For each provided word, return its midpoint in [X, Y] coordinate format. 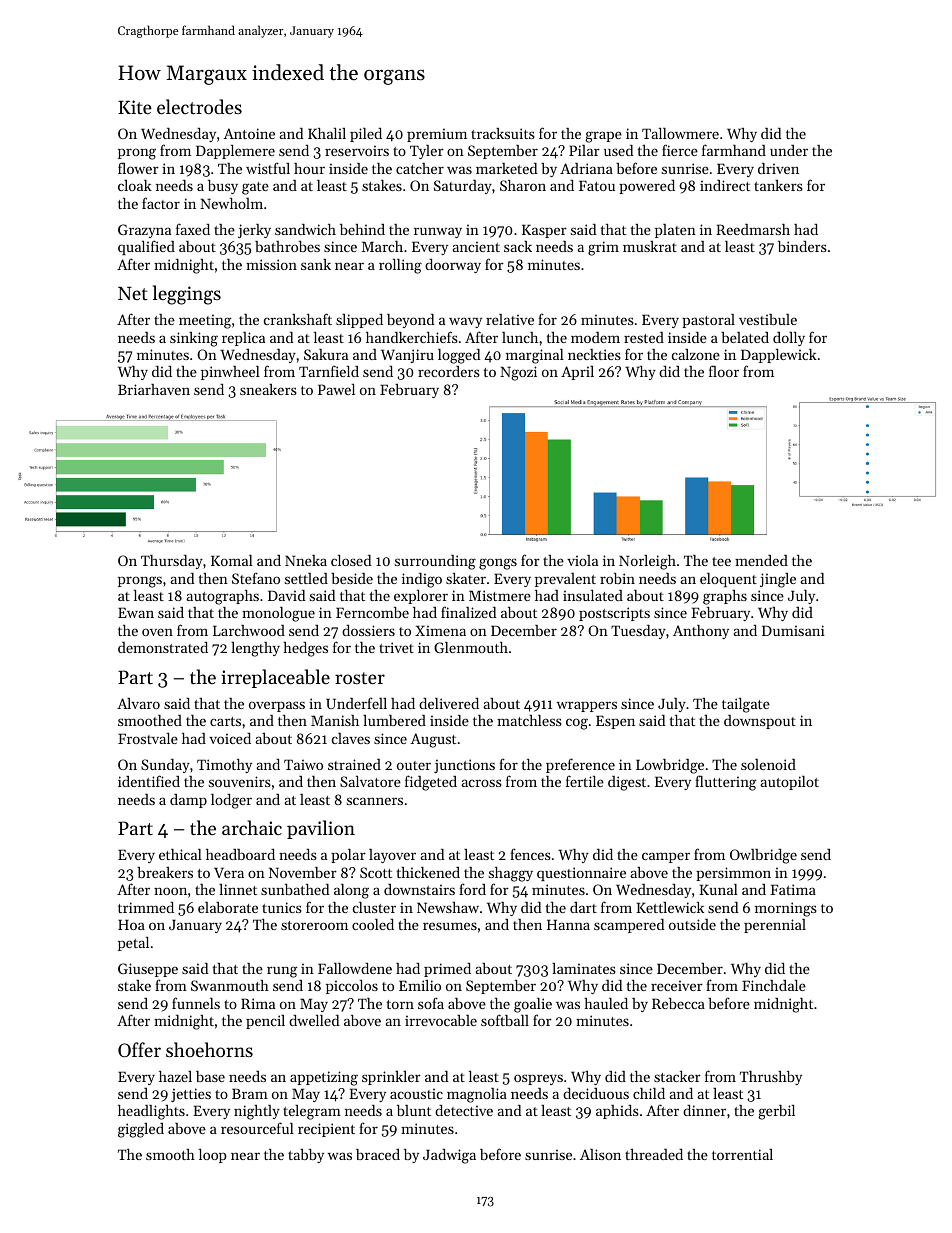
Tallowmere [680, 133]
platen [675, 231]
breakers [165, 872]
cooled [373, 924]
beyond [410, 321]
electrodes [199, 106]
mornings [786, 909]
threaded [654, 1154]
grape [603, 137]
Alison [600, 1154]
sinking [194, 339]
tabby [306, 1156]
